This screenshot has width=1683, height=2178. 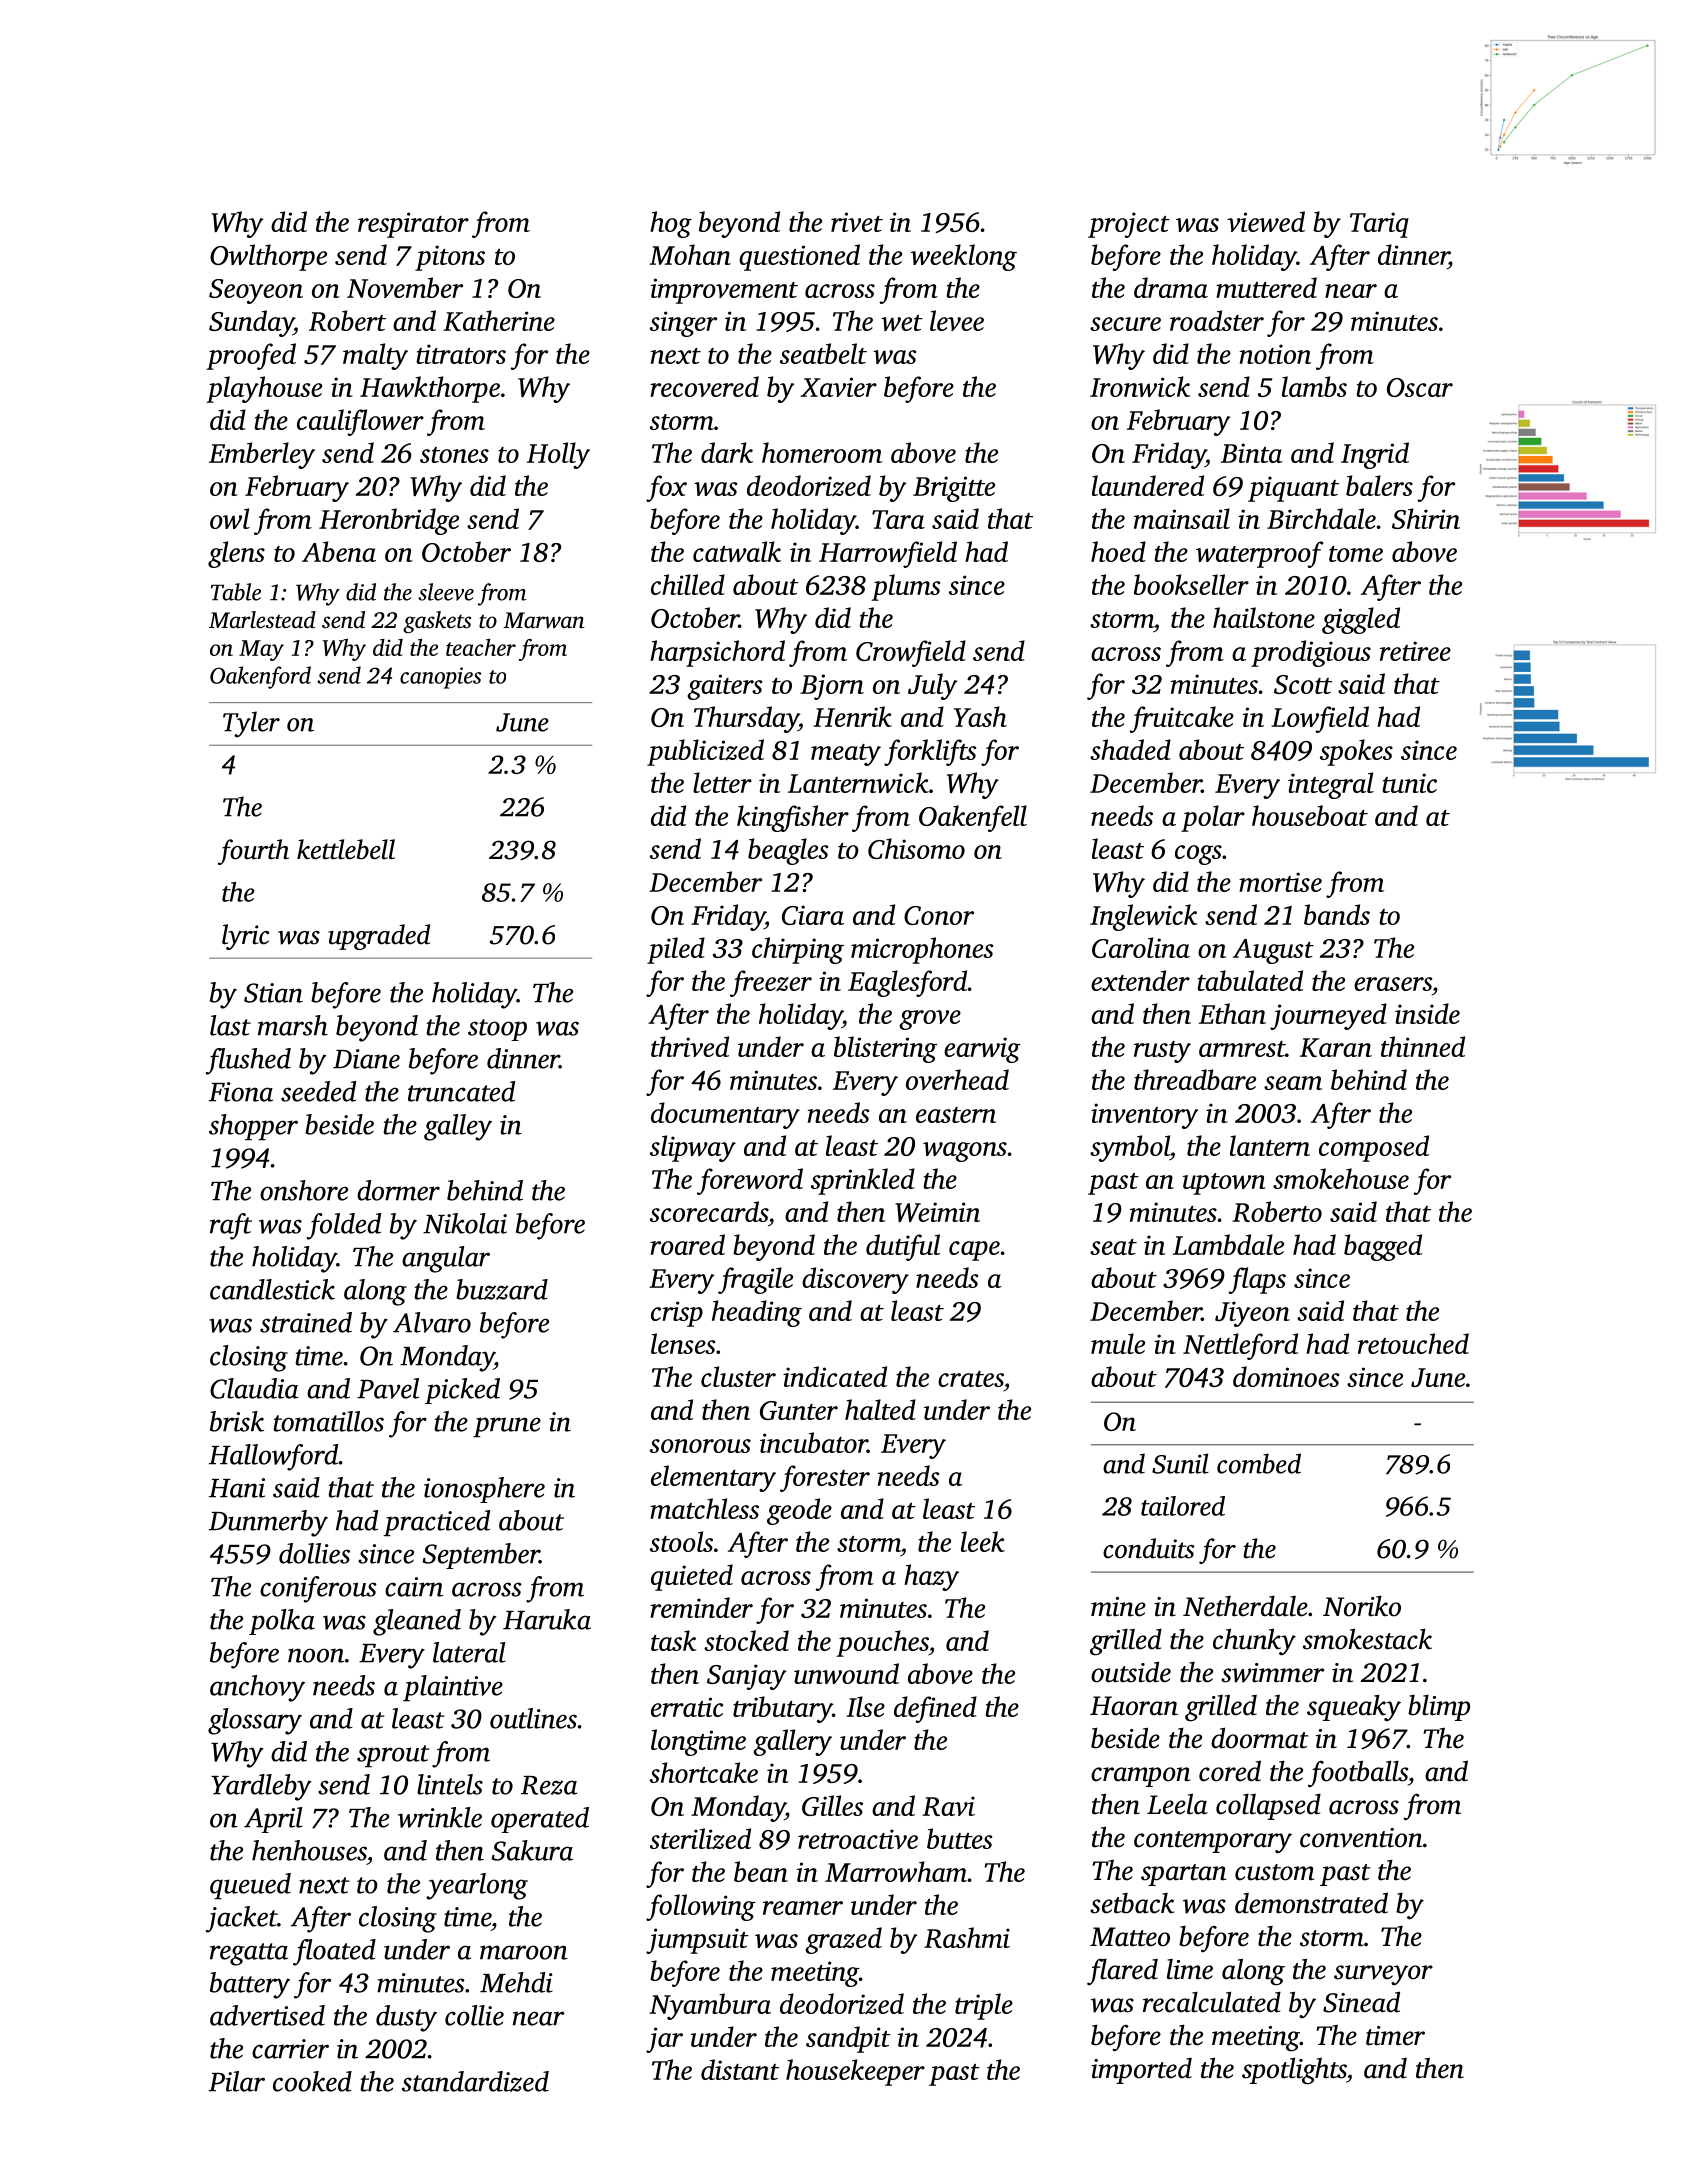 What do you see at coordinates (328, 1421) in the screenshot?
I see `tomatillos` at bounding box center [328, 1421].
